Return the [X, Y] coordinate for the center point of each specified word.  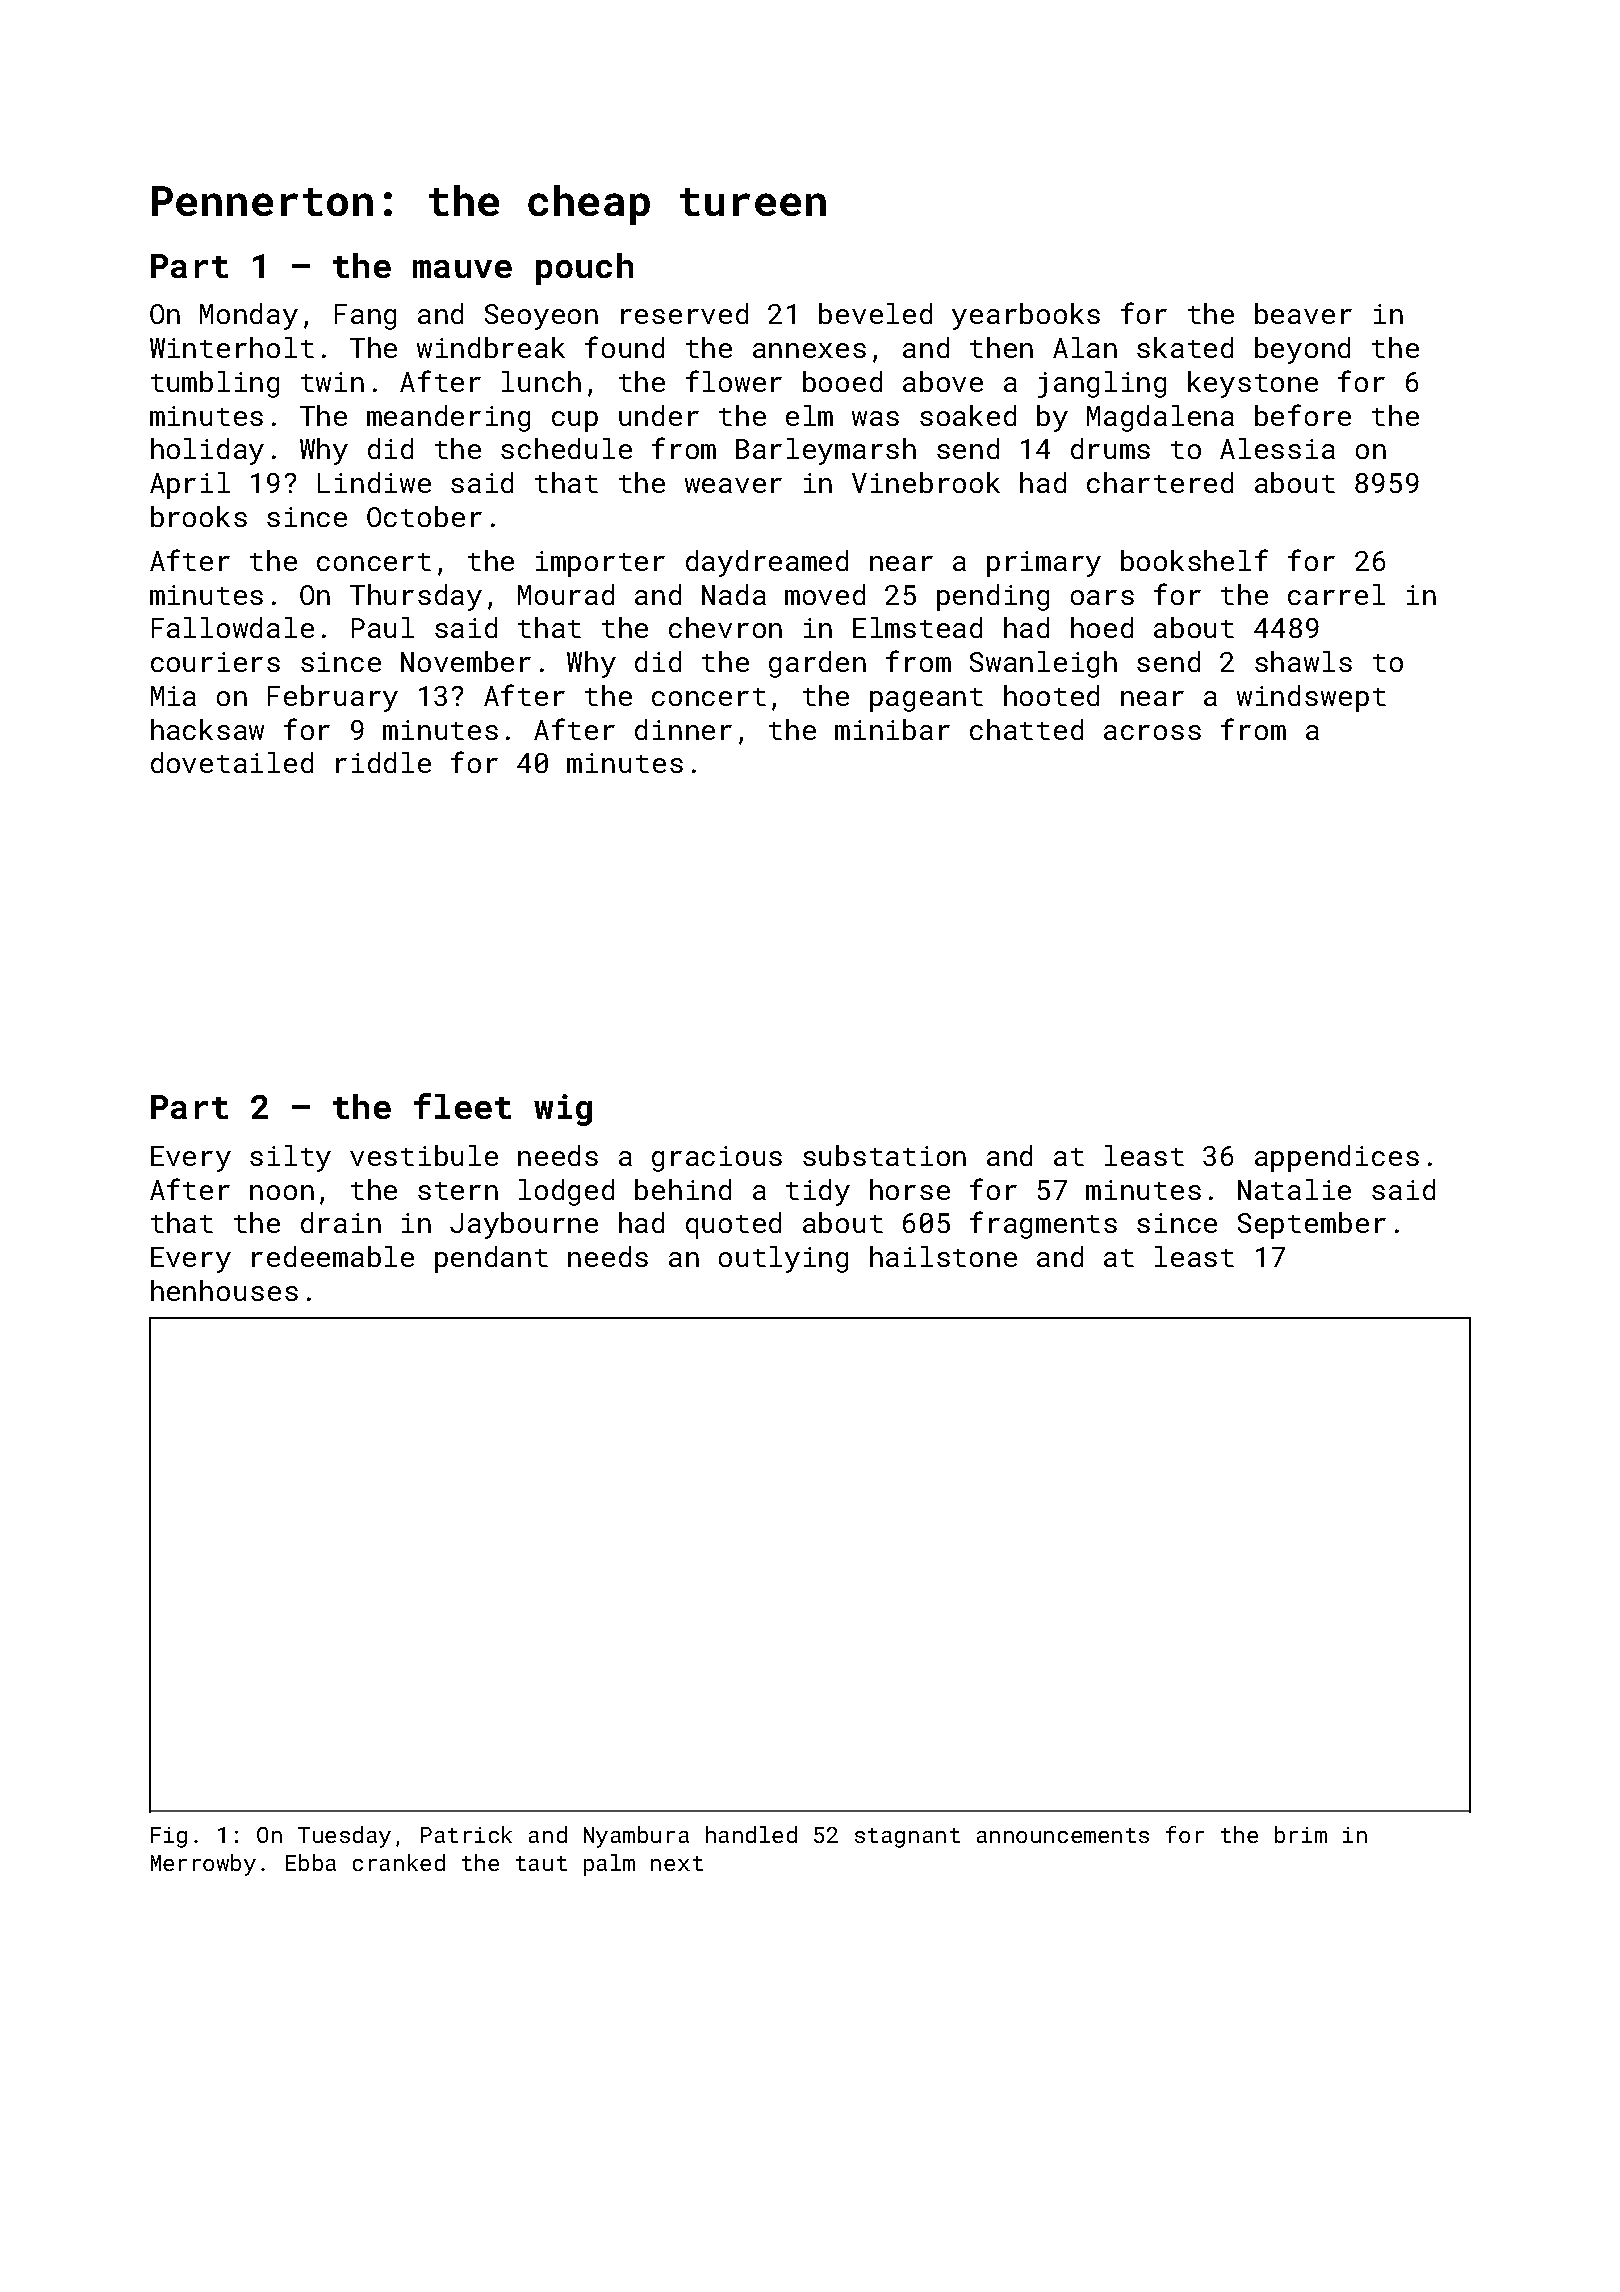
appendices [1337, 1158]
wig [563, 1110]
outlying [783, 1259]
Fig [169, 1837]
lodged [566, 1192]
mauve [462, 269]
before [1303, 415]
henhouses [224, 1290]
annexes [809, 350]
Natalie [1294, 1189]
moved [825, 594]
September [1312, 1225]
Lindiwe [374, 482]
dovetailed [232, 762]
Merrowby [203, 1865]
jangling [1102, 384]
